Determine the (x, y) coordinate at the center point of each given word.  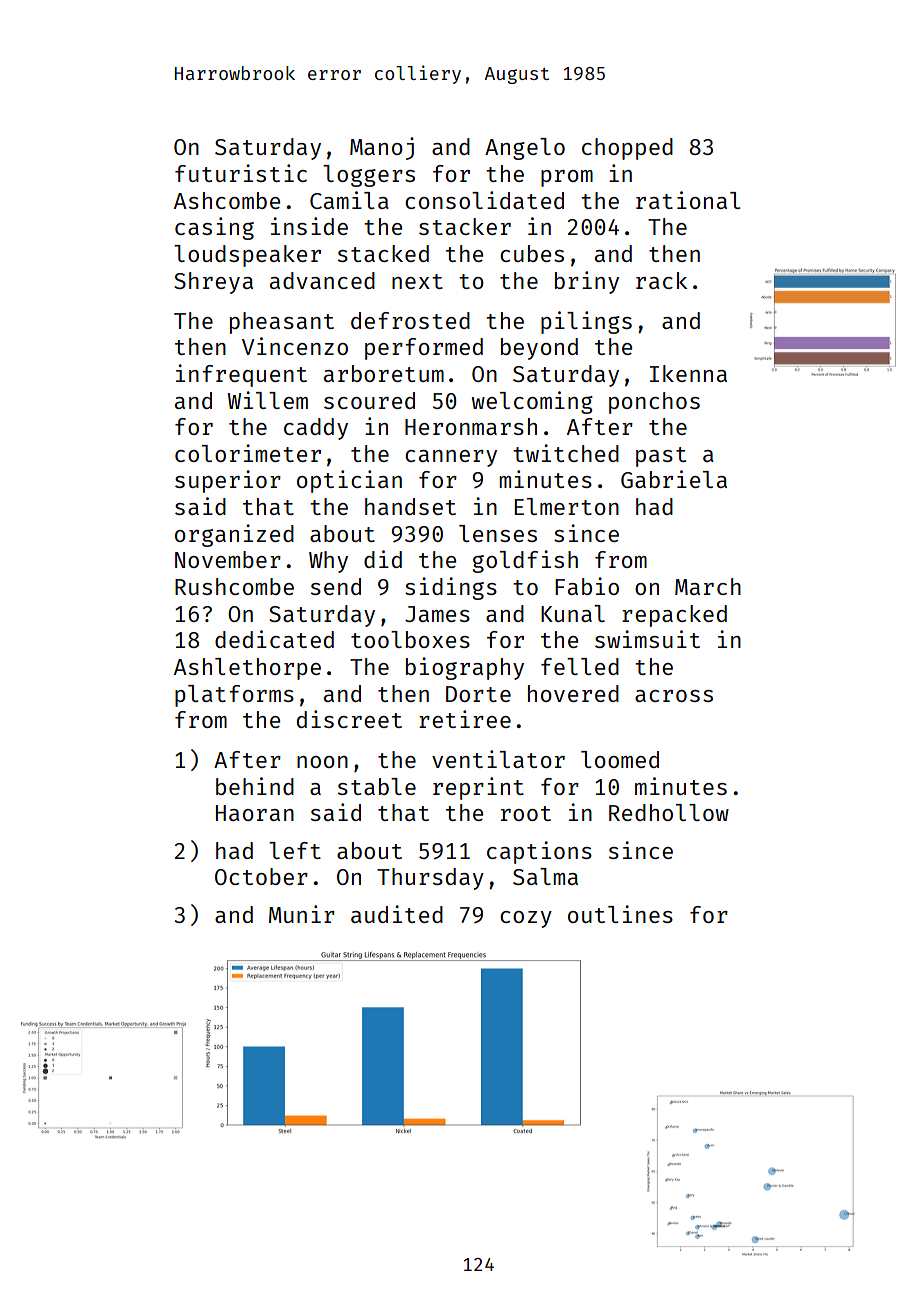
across (674, 696)
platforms (234, 696)
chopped (627, 149)
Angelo (525, 149)
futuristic (241, 173)
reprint (478, 788)
